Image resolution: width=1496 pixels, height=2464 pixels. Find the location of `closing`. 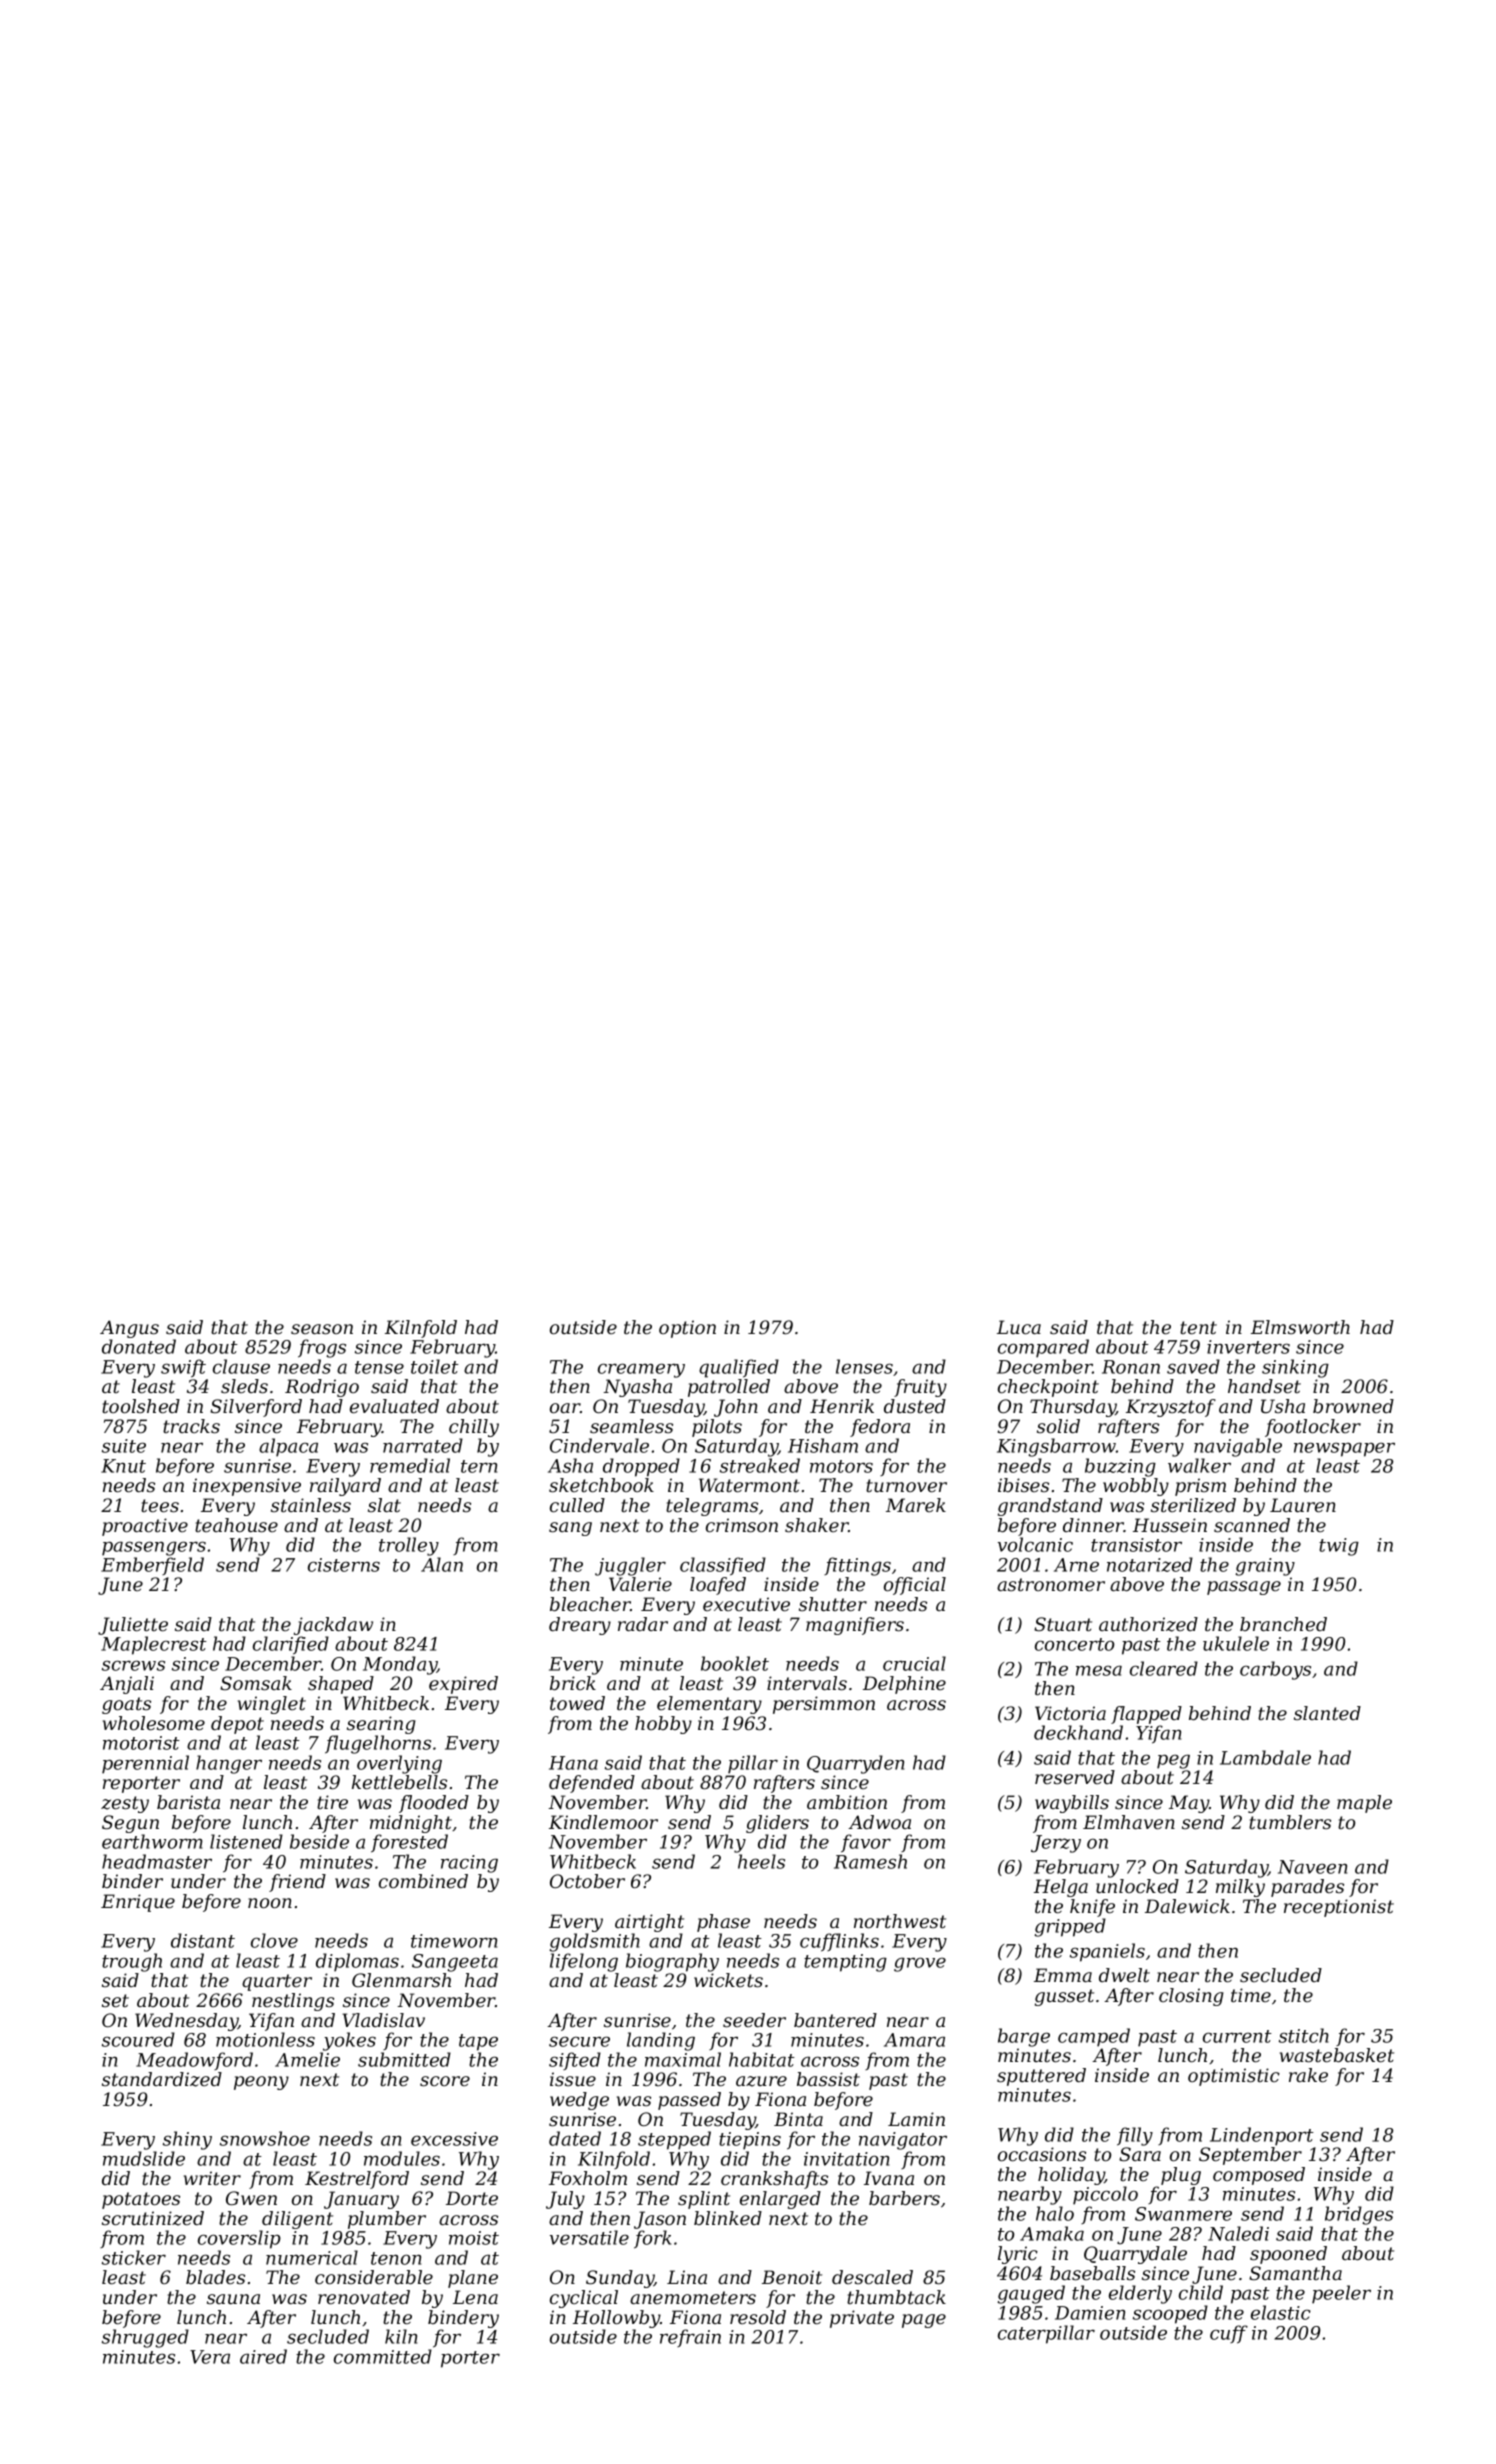

closing is located at coordinates (1191, 1997).
